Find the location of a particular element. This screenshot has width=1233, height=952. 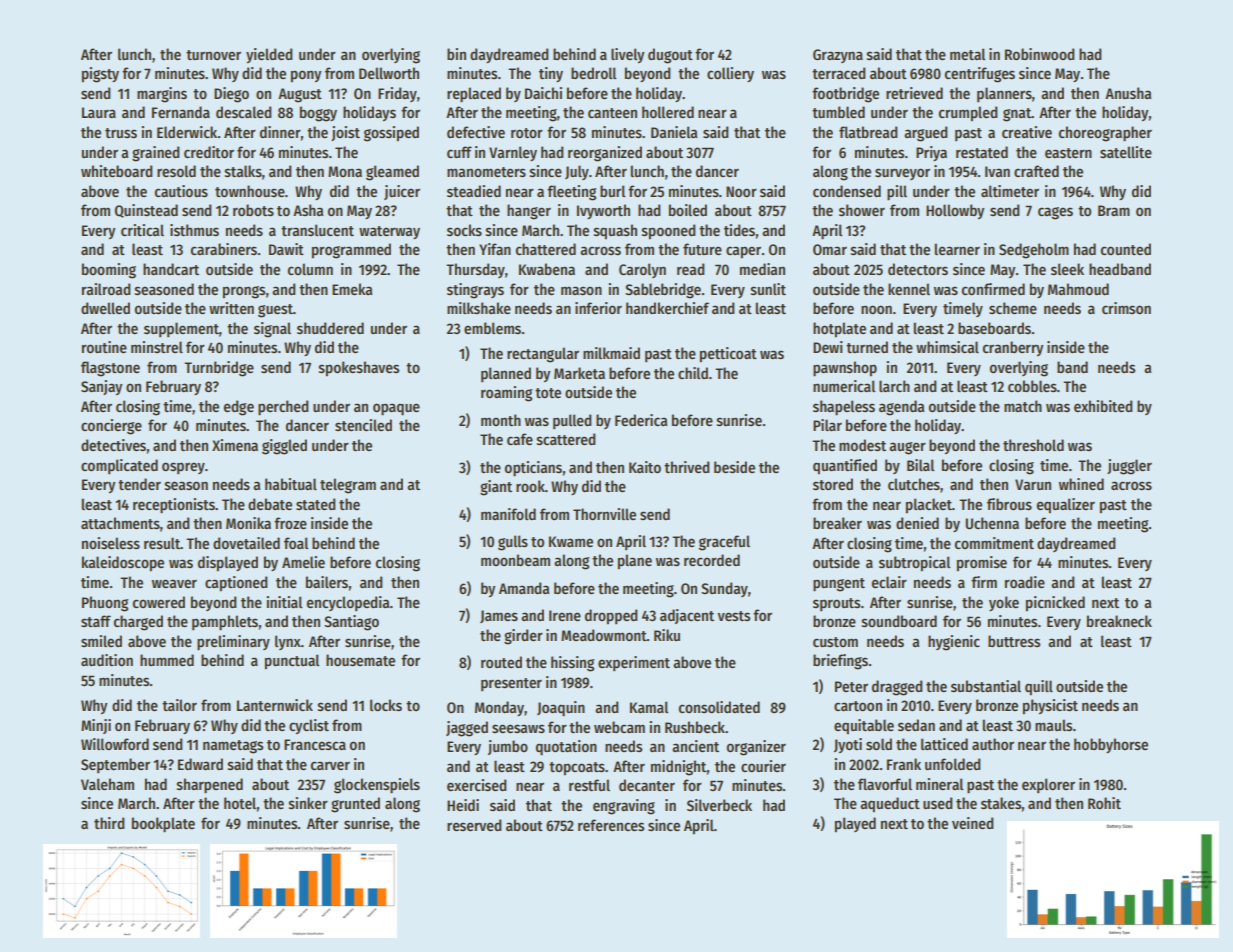

lively is located at coordinates (627, 55).
